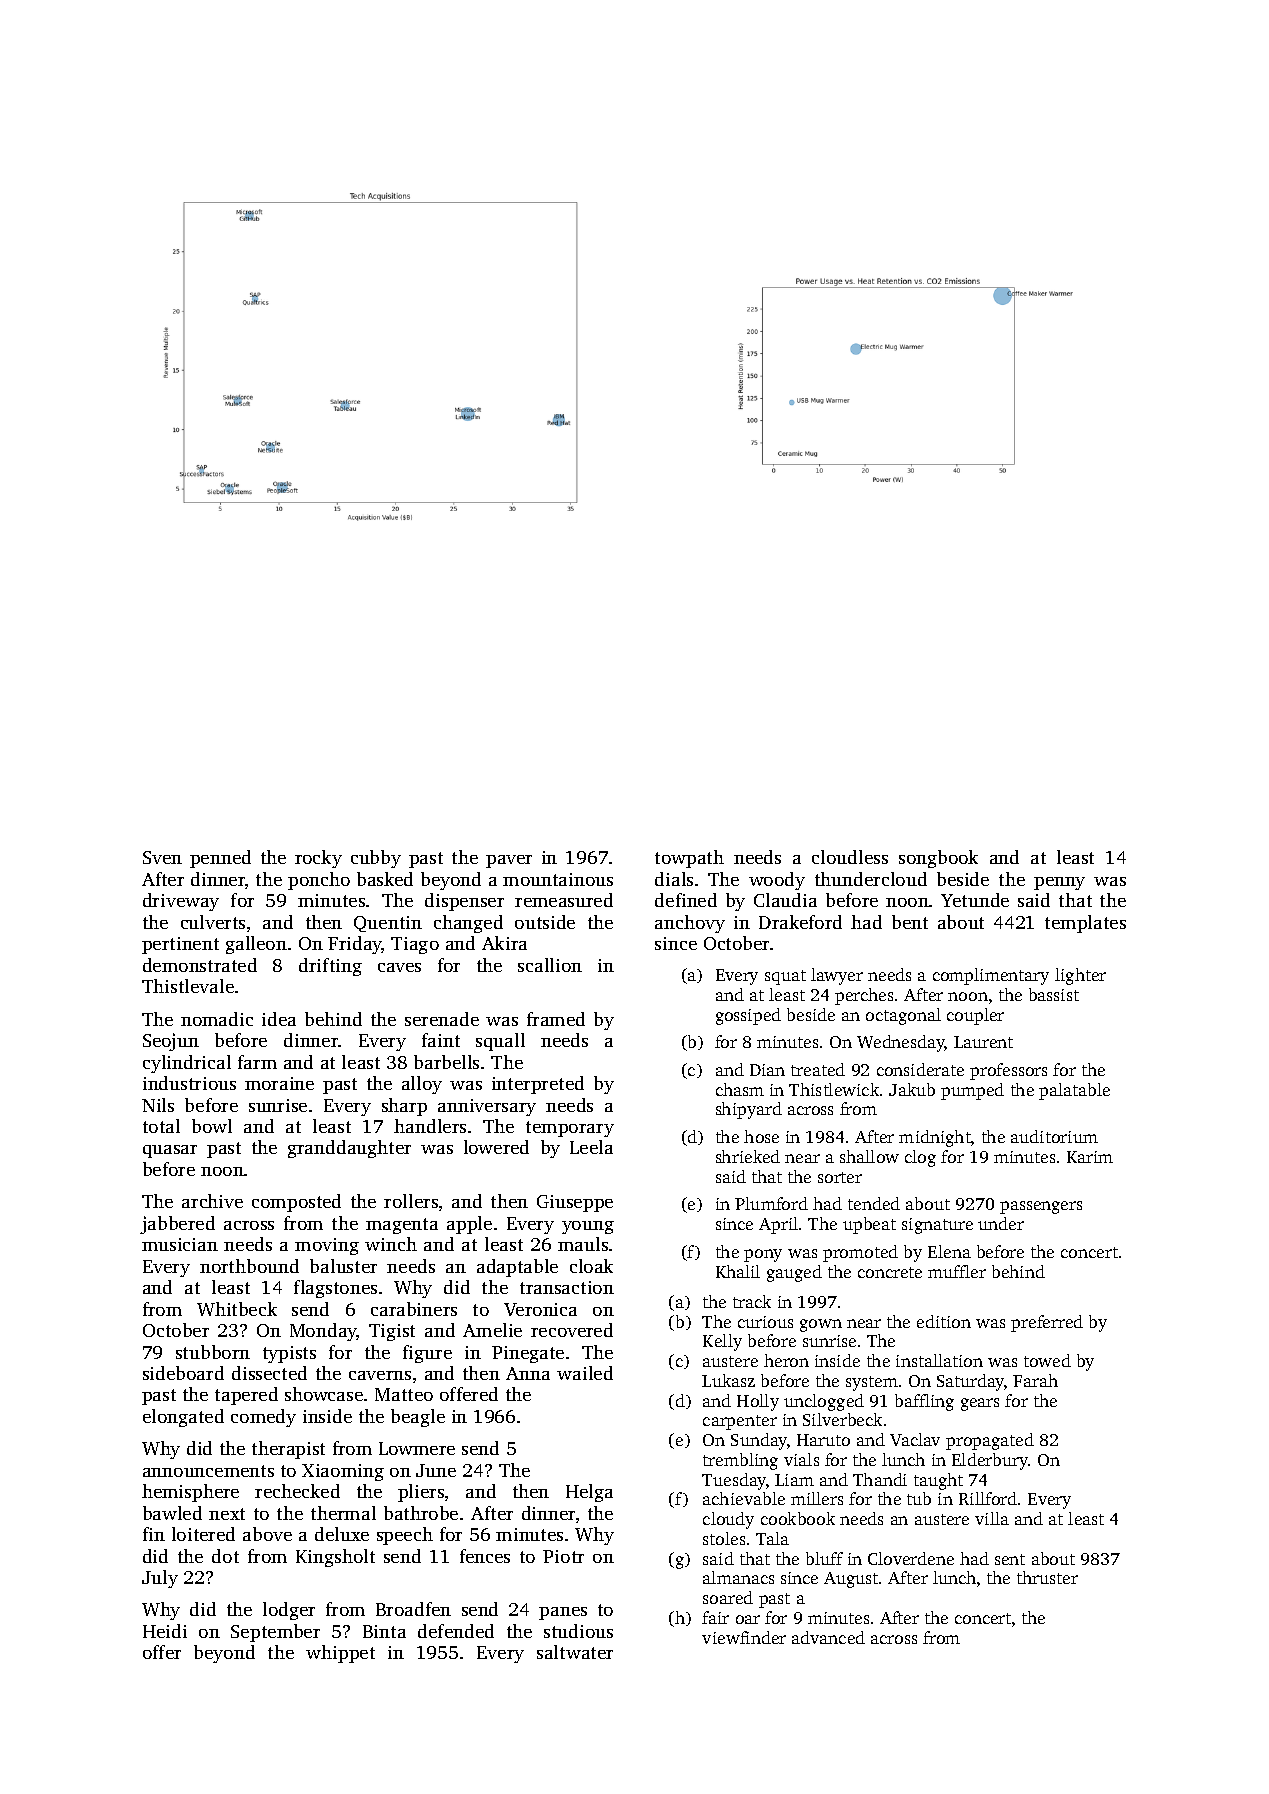 The image size is (1269, 1794). What do you see at coordinates (570, 1129) in the screenshot?
I see `temporary` at bounding box center [570, 1129].
